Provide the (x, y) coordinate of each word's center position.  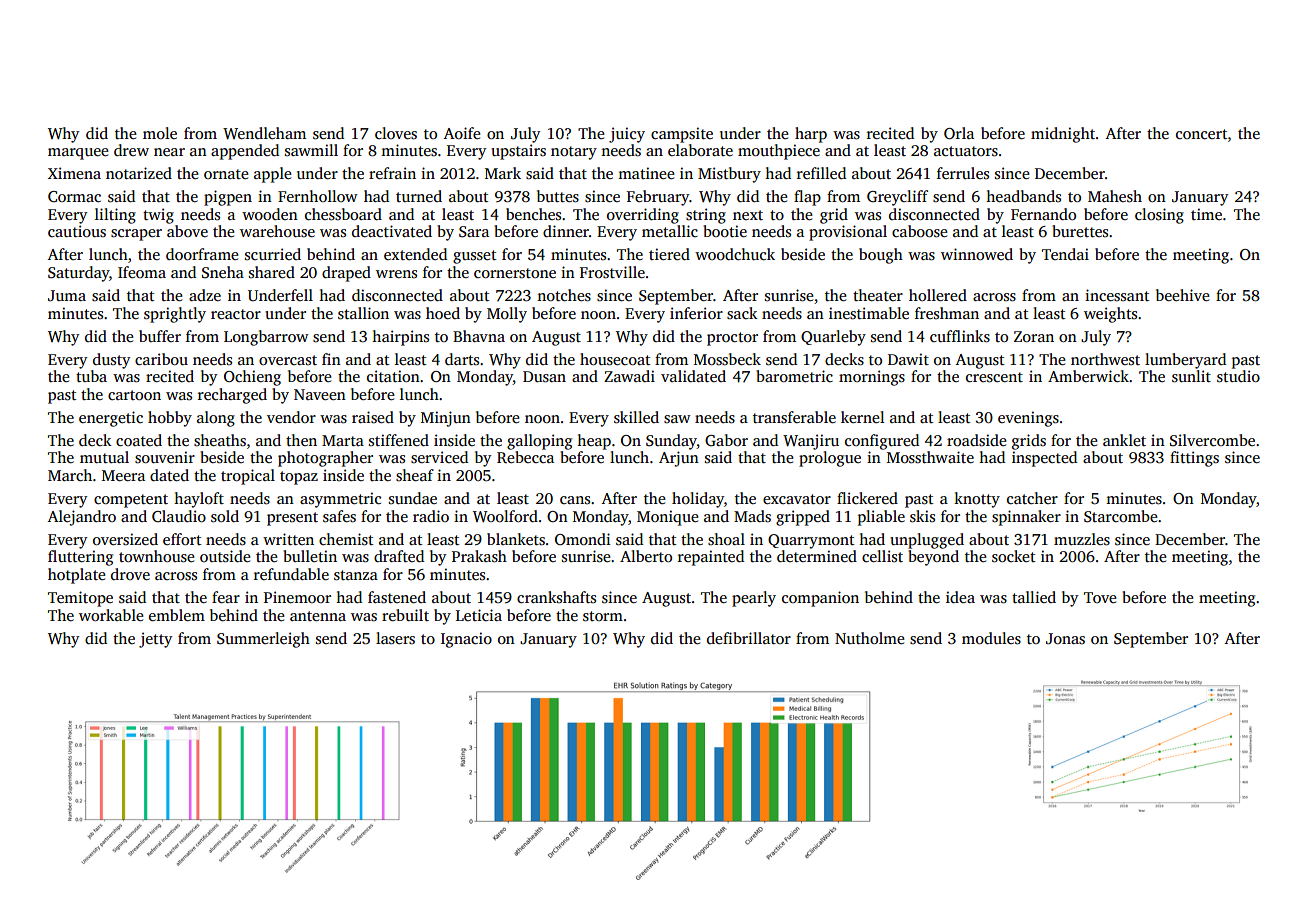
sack (742, 313)
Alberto (646, 556)
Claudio (179, 516)
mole (160, 133)
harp (811, 135)
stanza (356, 575)
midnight (1063, 135)
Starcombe (1121, 516)
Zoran (1034, 336)
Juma (67, 296)
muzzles (1082, 539)
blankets (516, 539)
